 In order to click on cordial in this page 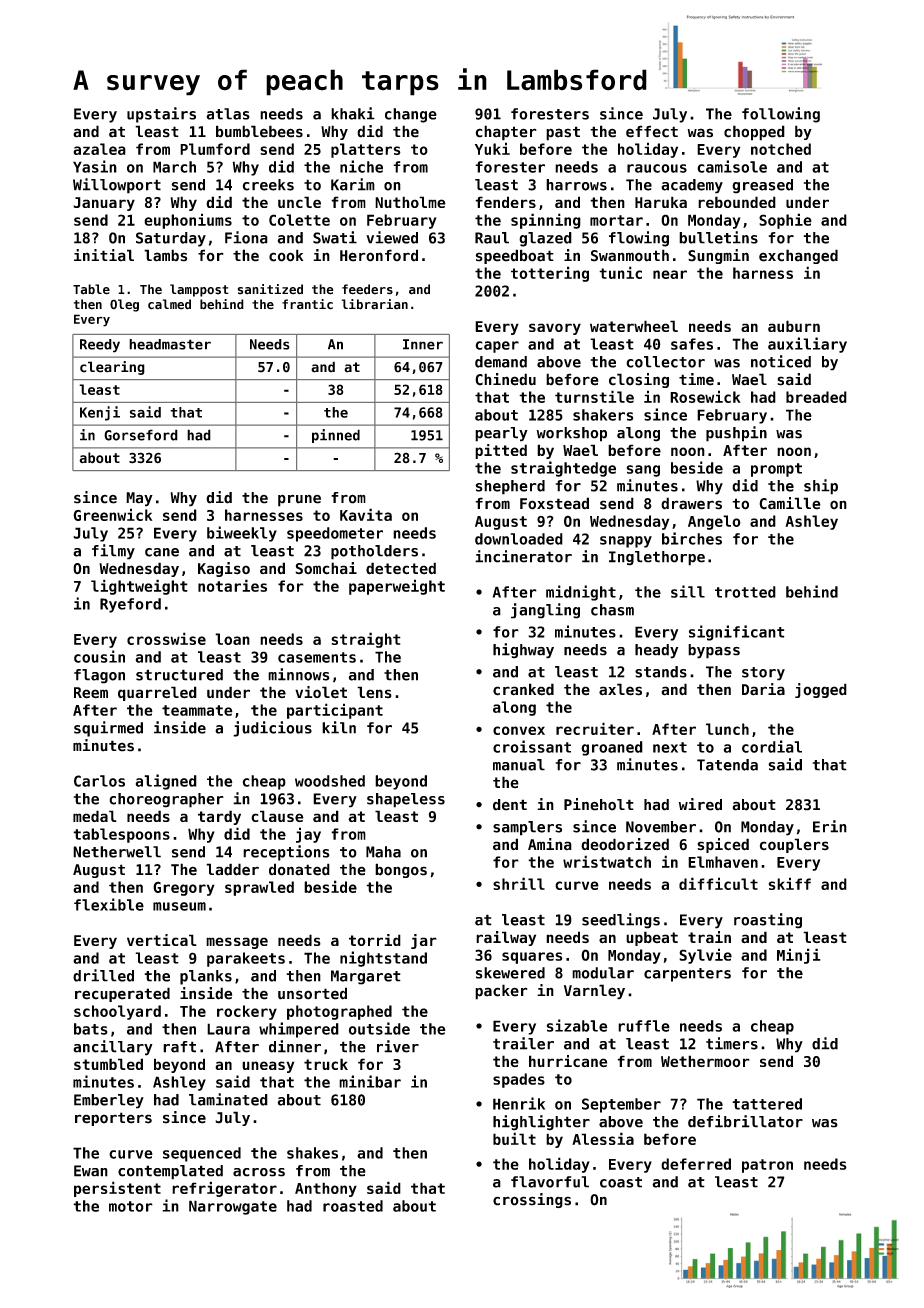, I will do `click(772, 746)`.
